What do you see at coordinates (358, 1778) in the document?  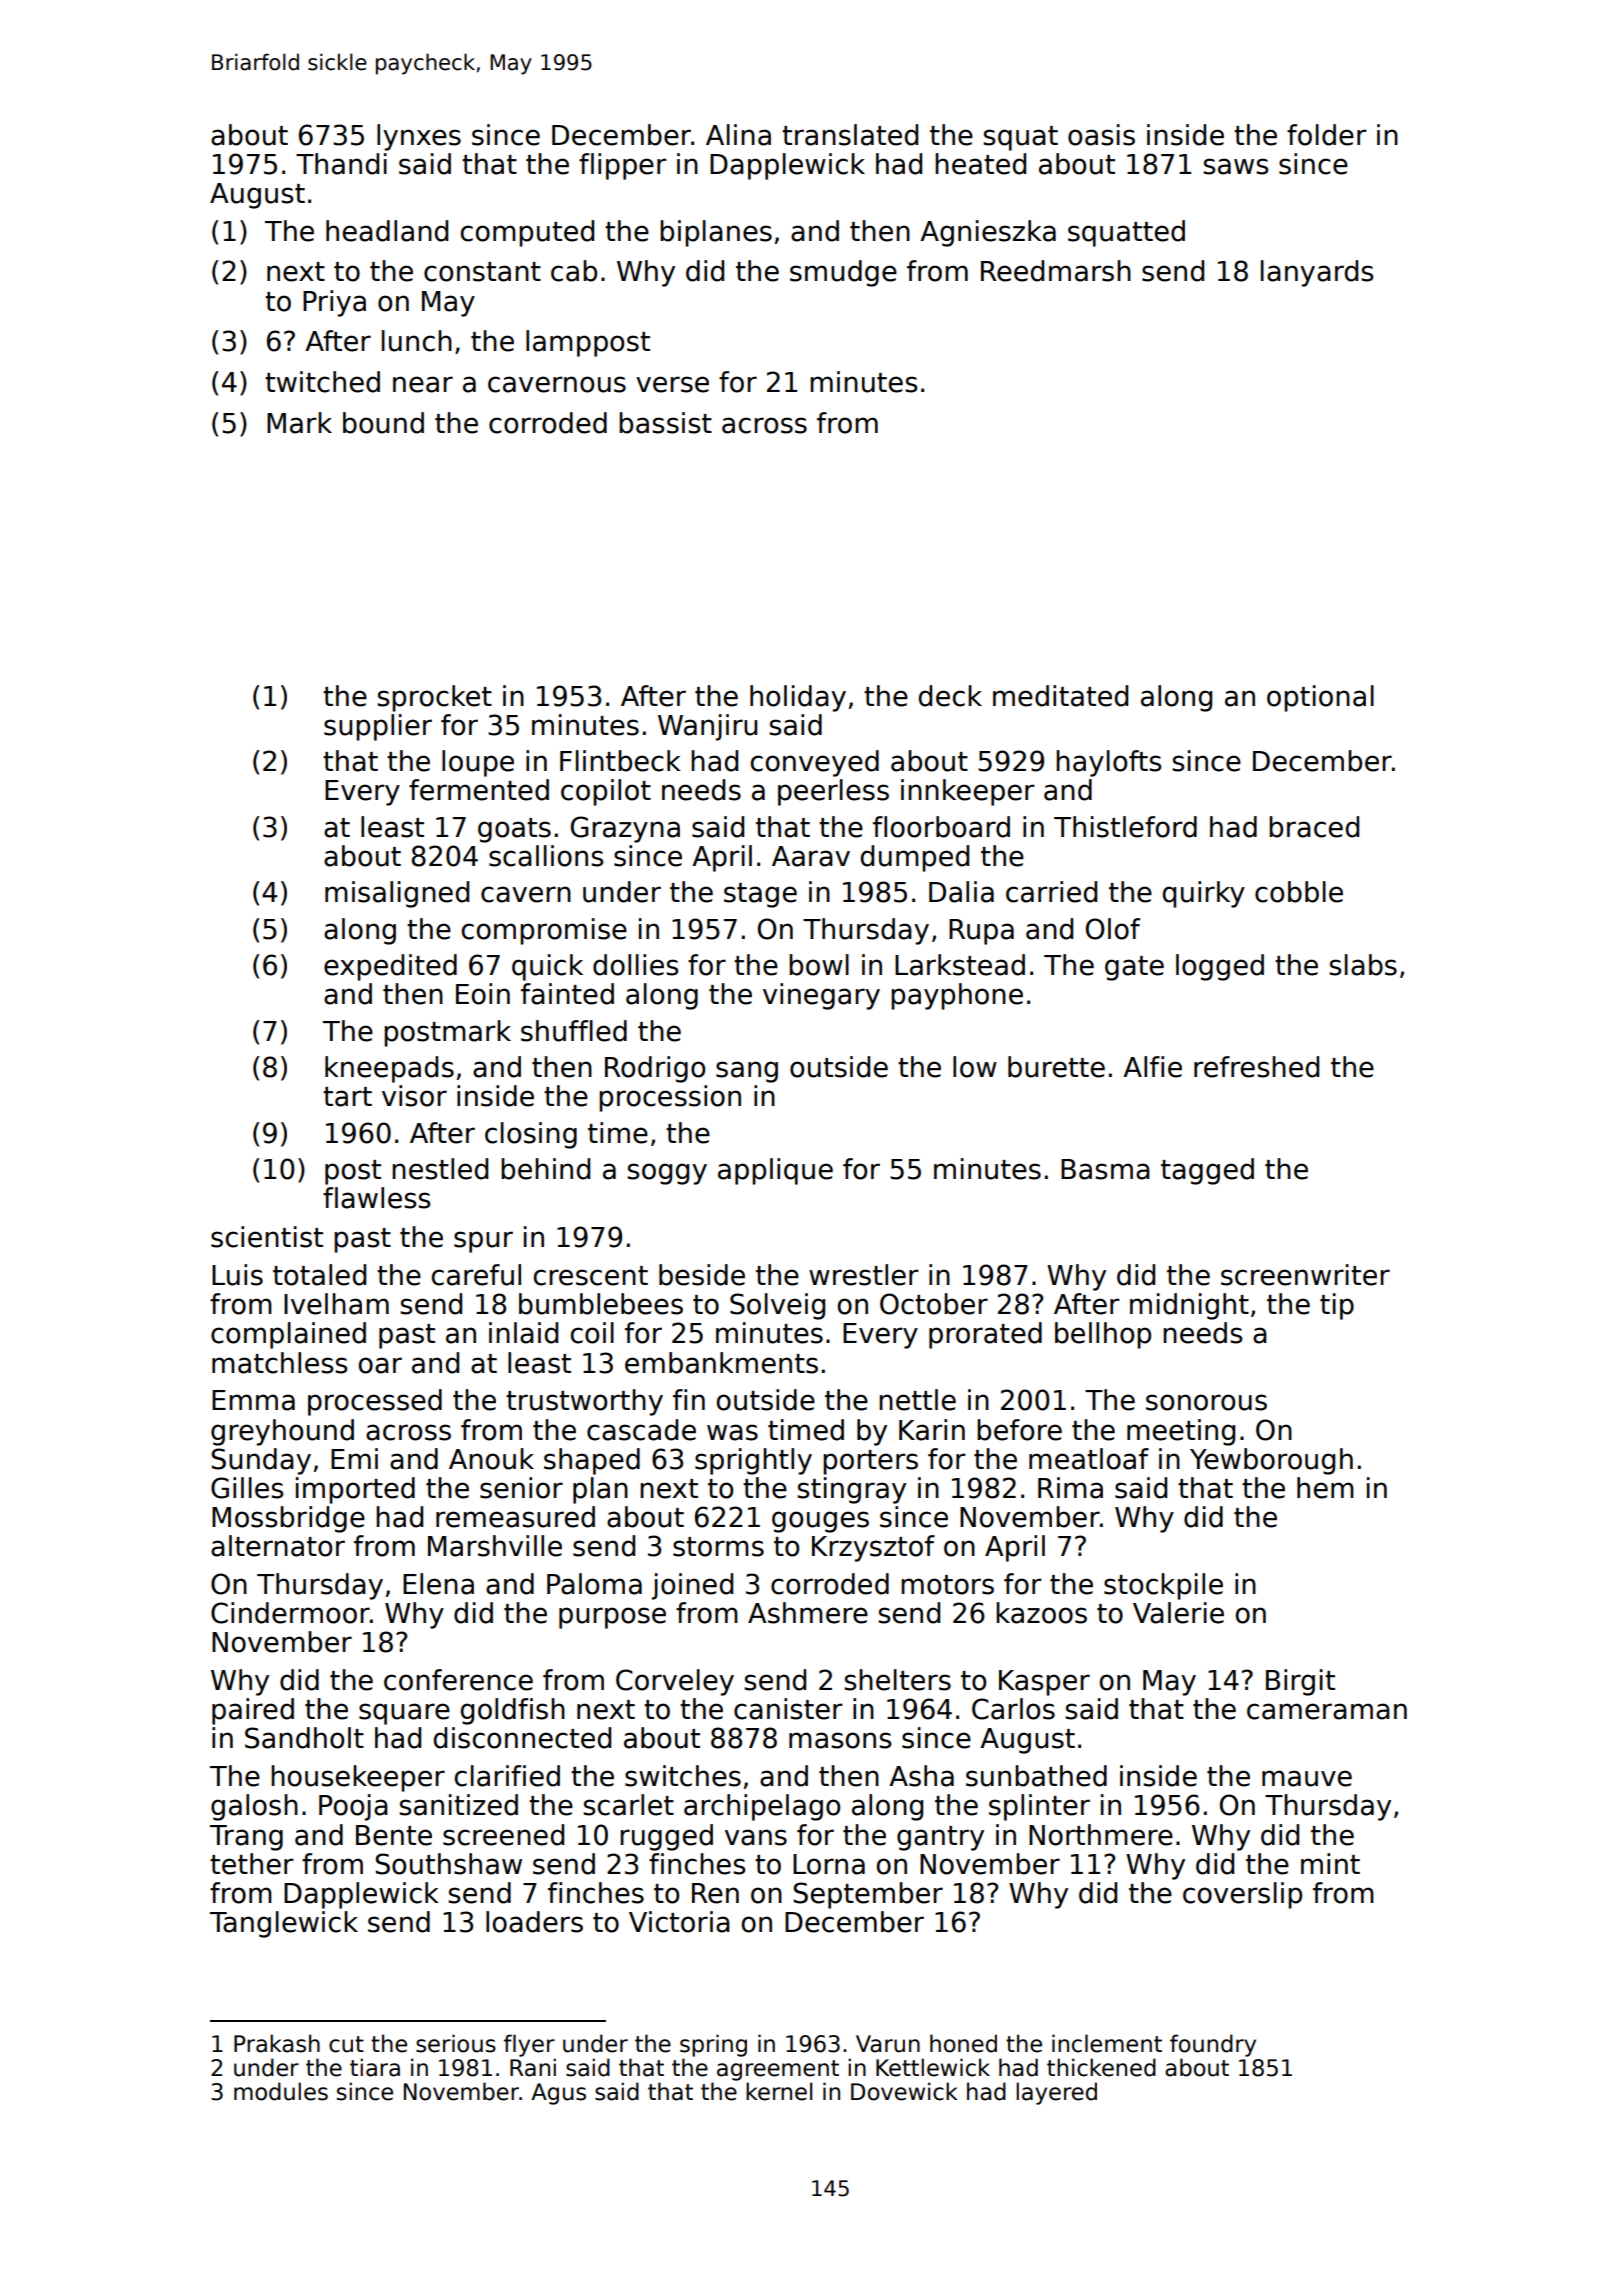 I see `housekeeper` at bounding box center [358, 1778].
